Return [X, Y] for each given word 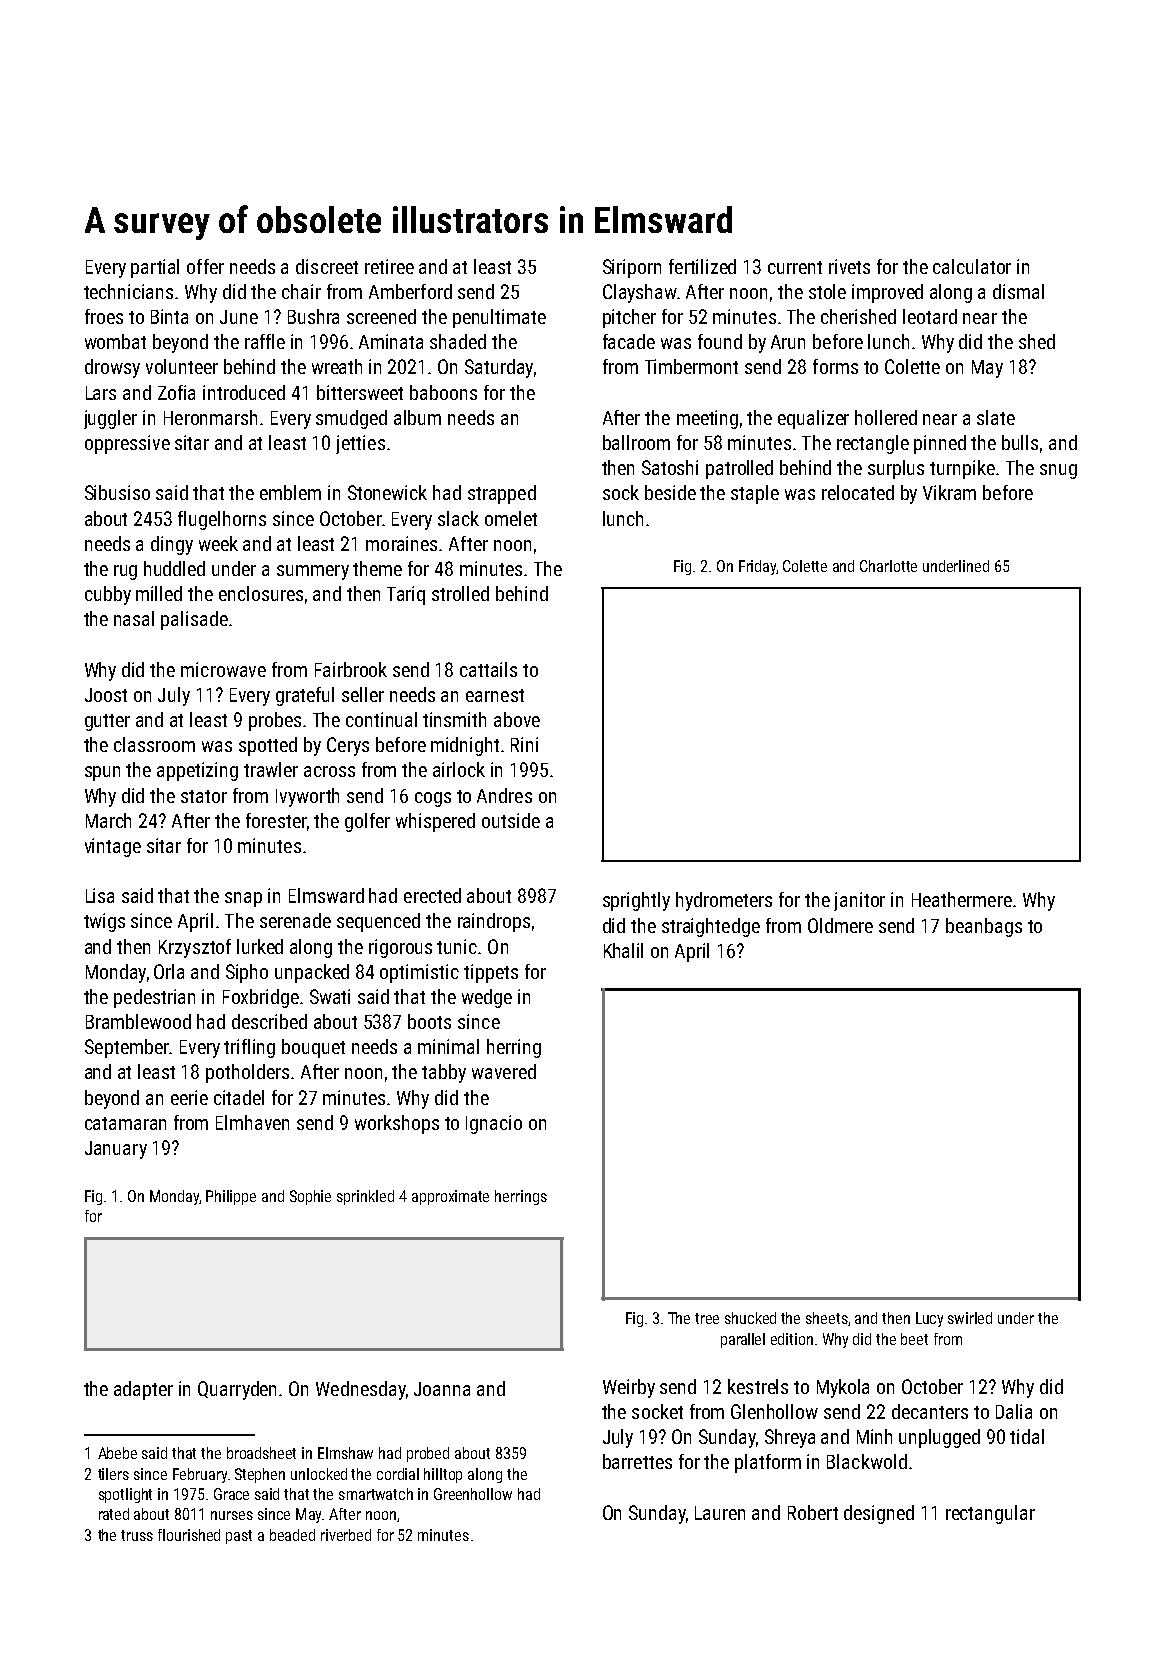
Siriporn [632, 268]
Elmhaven [252, 1122]
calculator [972, 266]
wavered [504, 1071]
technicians [128, 291]
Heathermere [962, 899]
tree [707, 1318]
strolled [460, 593]
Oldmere [840, 925]
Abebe [117, 1453]
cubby [108, 595]
